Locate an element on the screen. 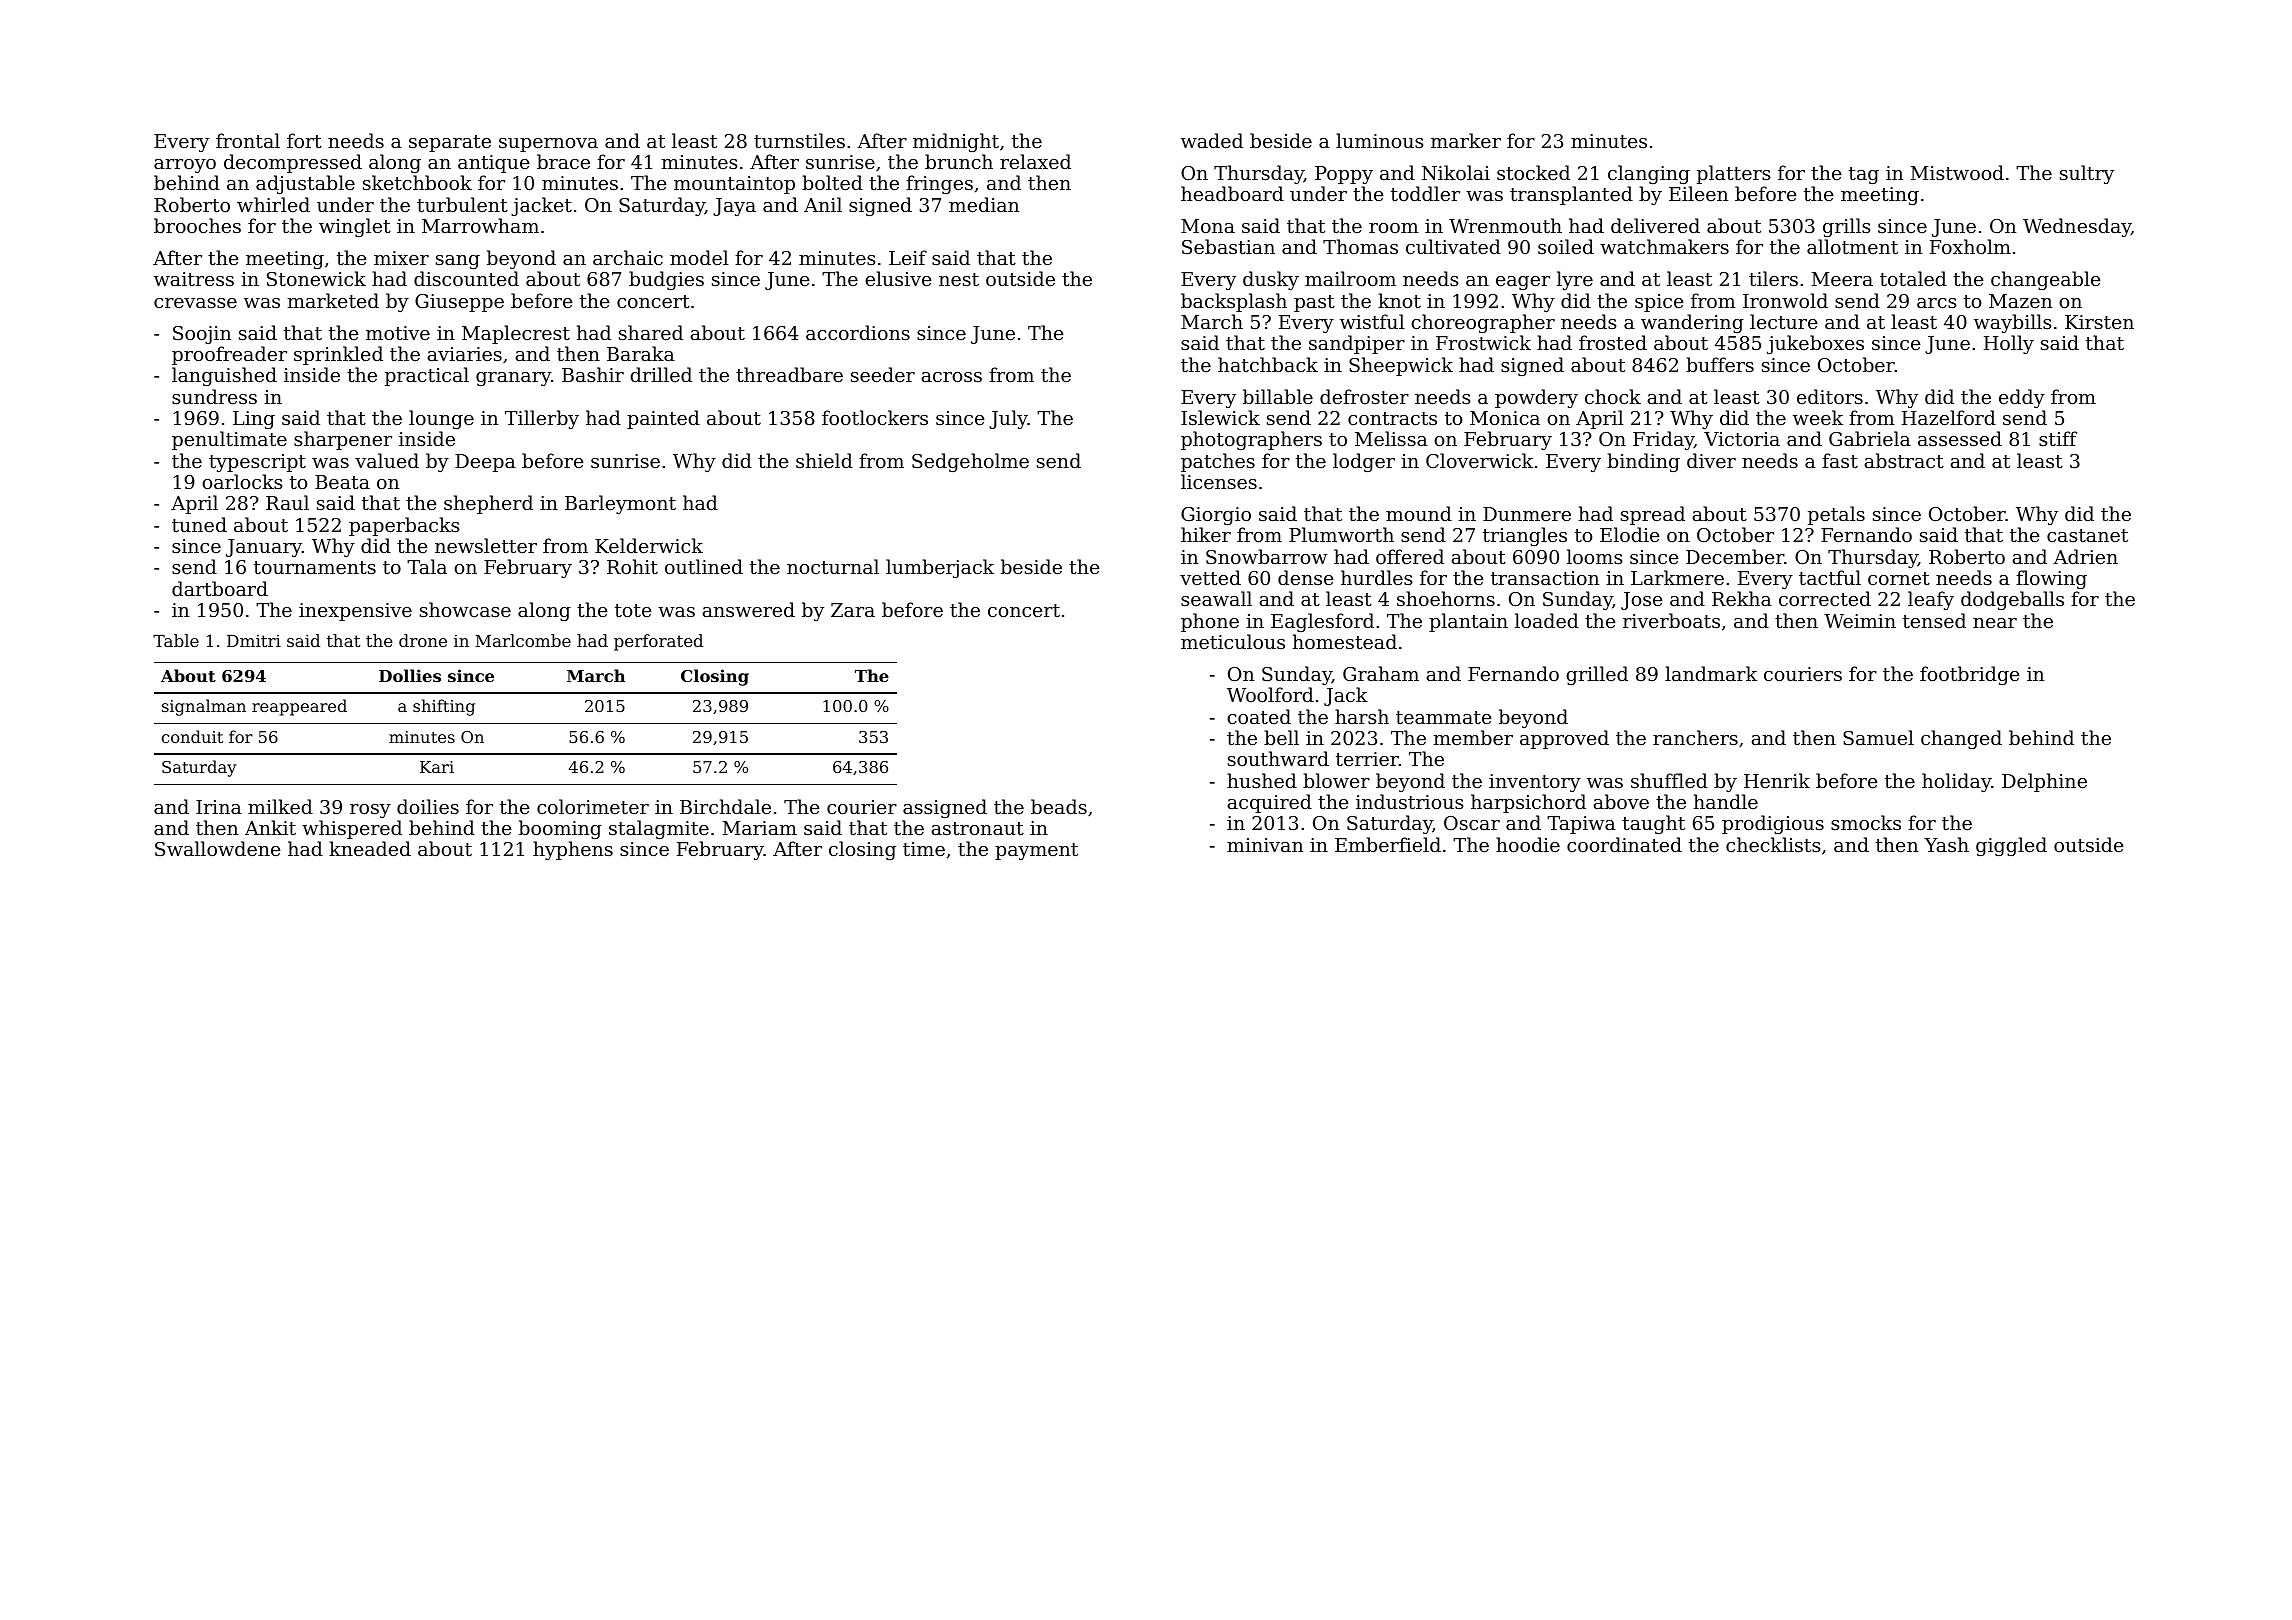 The image size is (2292, 1620). seawall is located at coordinates (1216, 598).
